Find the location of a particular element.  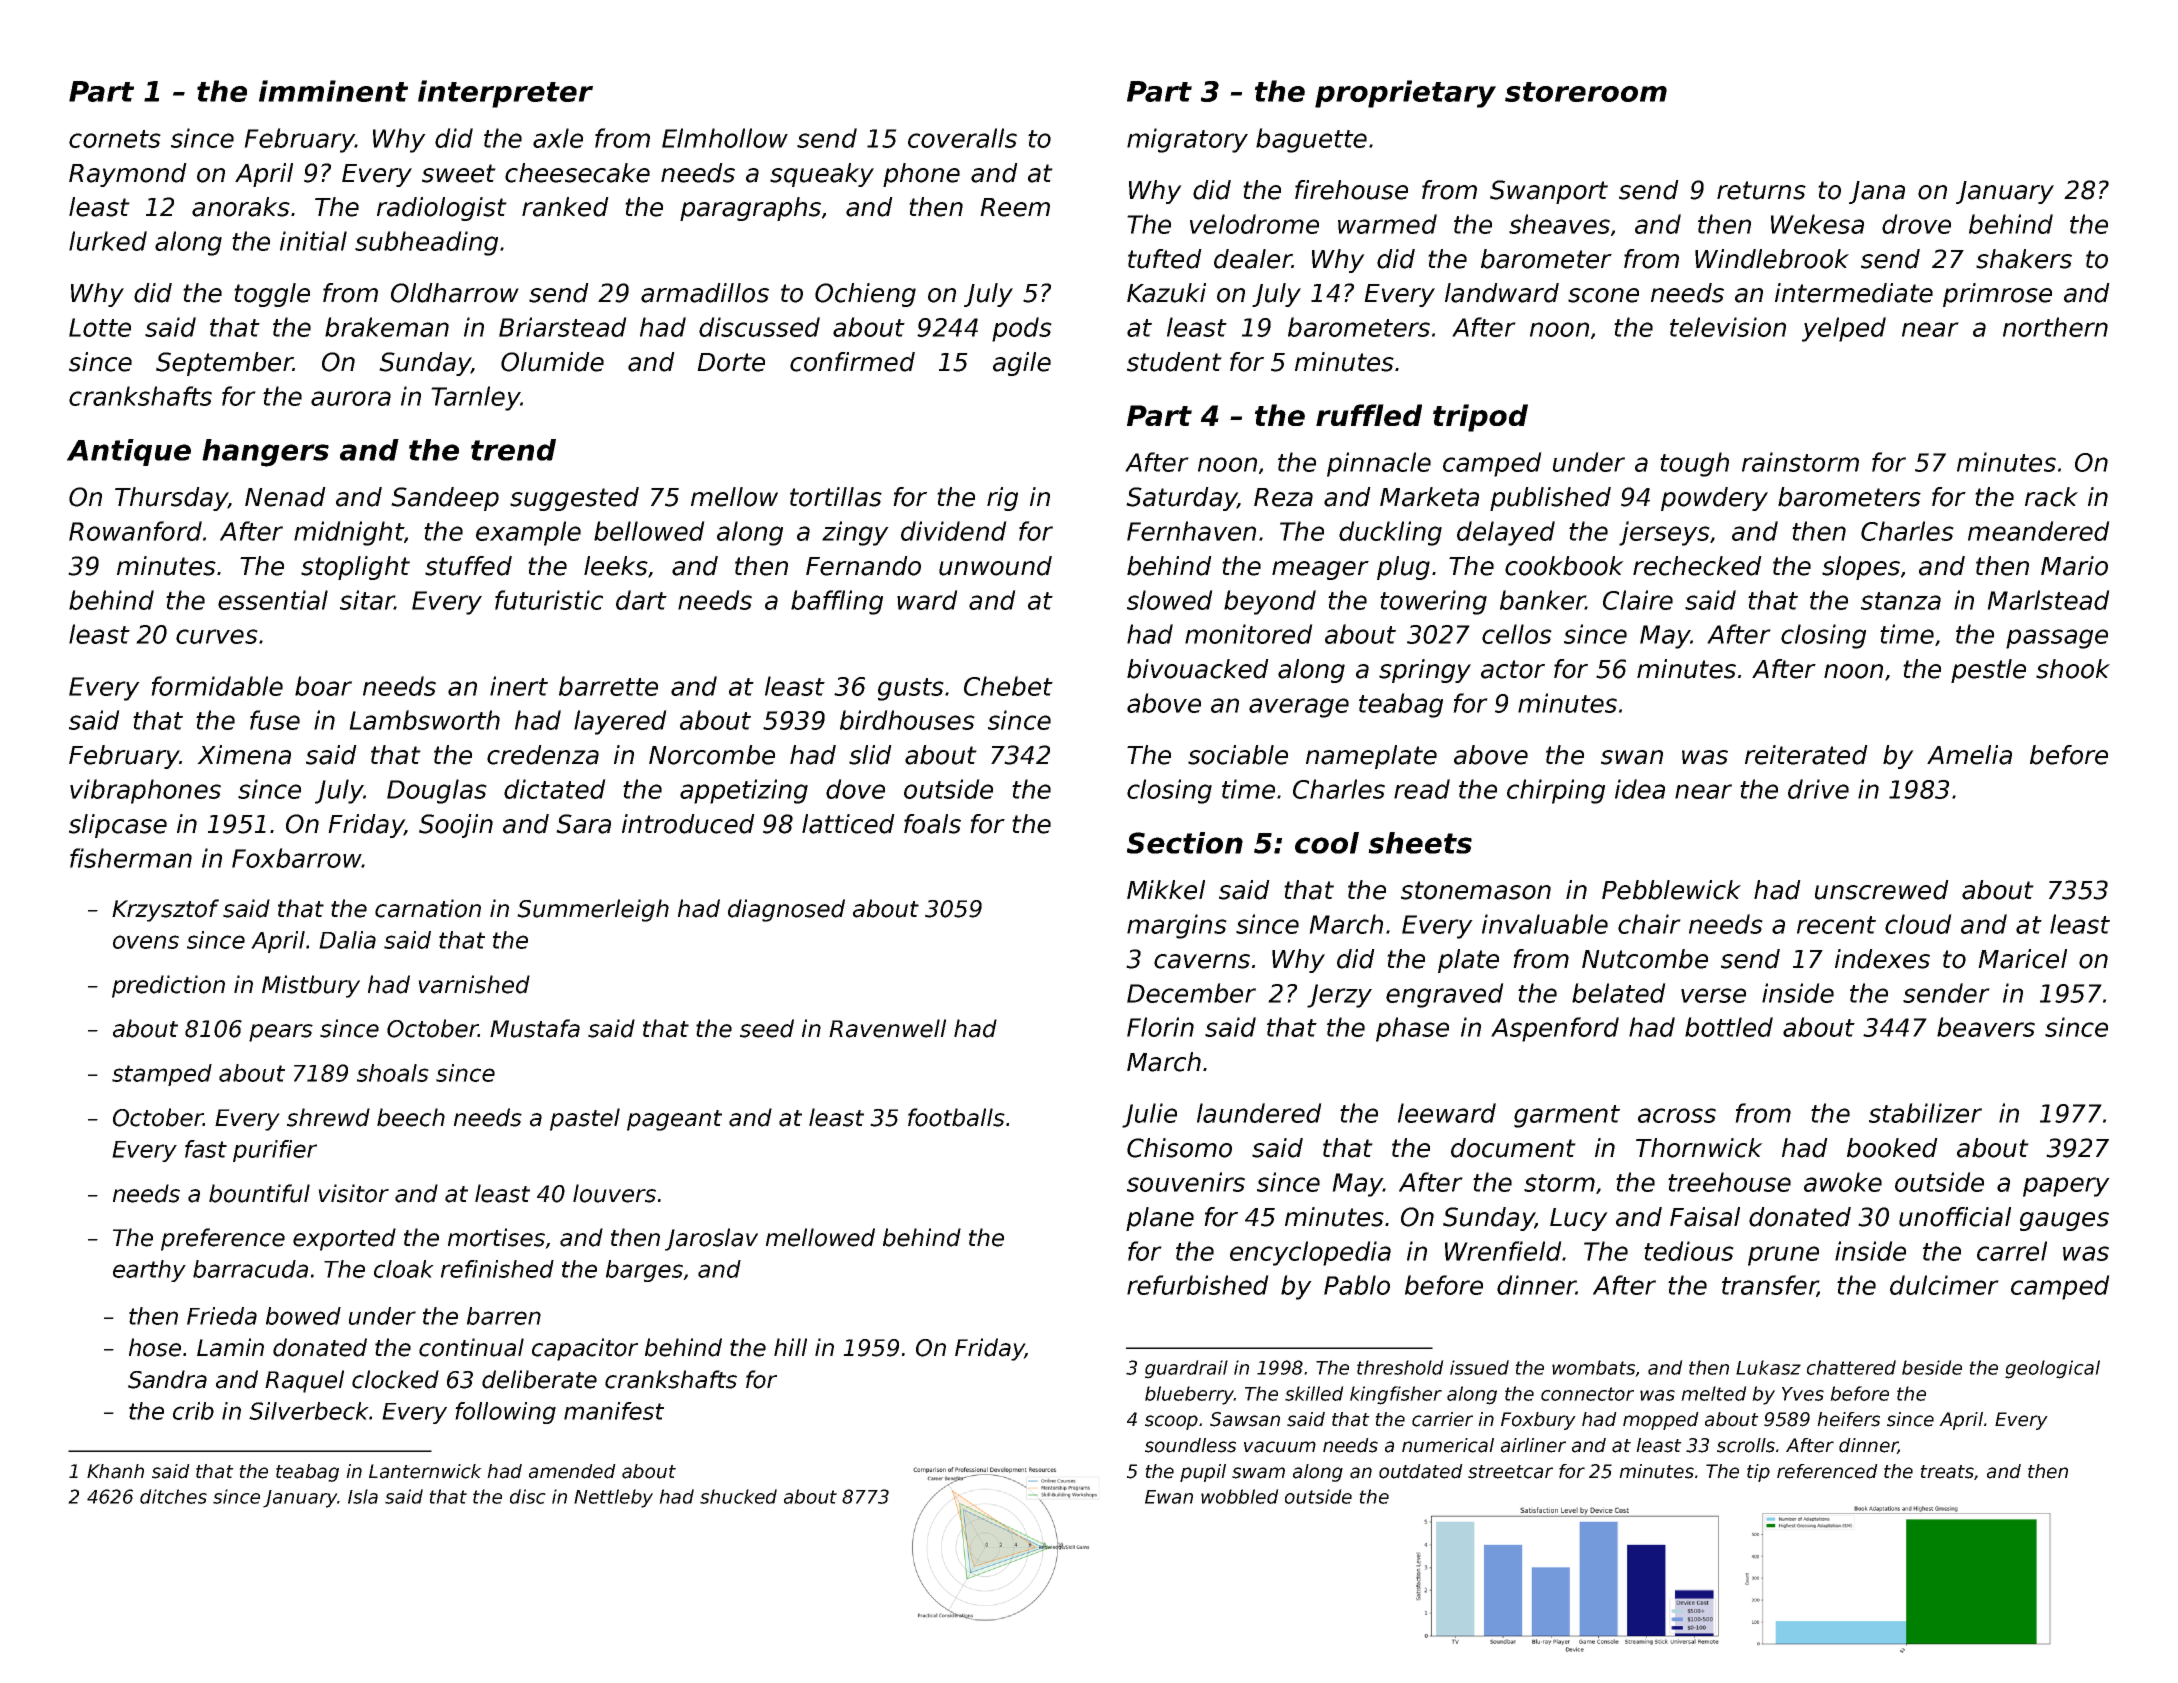

storeroom is located at coordinates (1586, 92).
